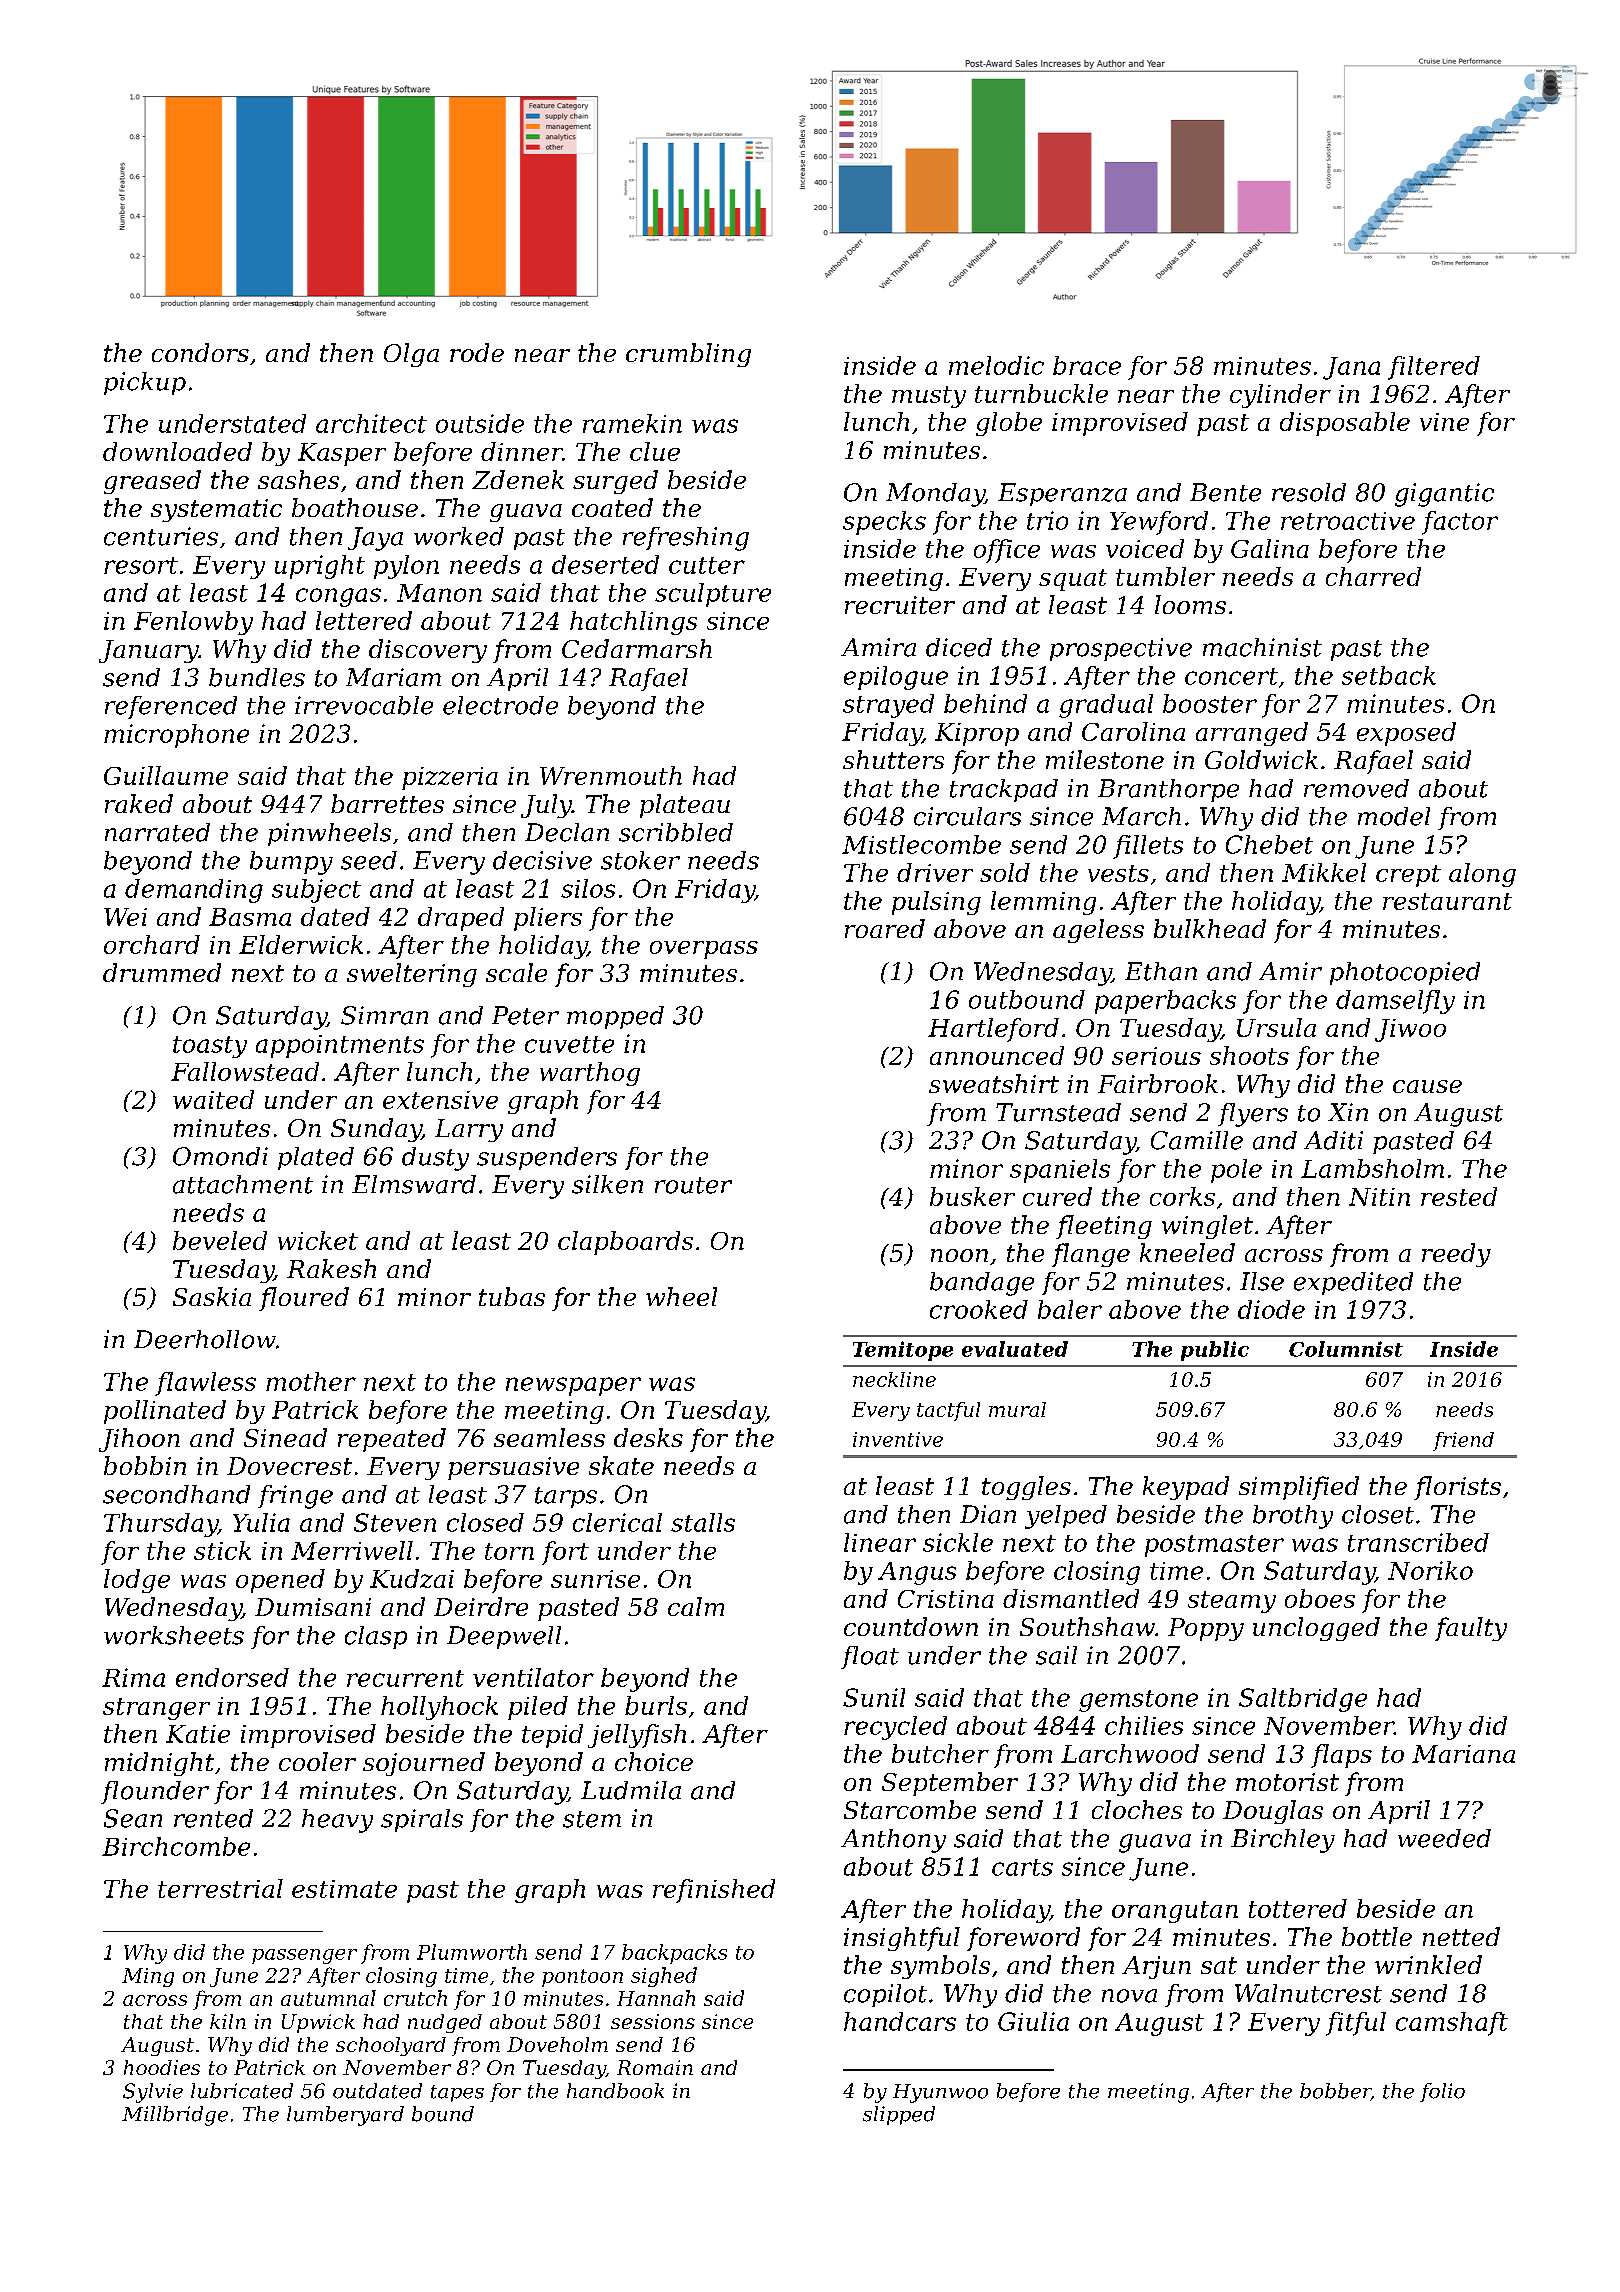 The height and width of the page is (2292, 1620). What do you see at coordinates (1158, 1083) in the page?
I see `Fairbrook` at bounding box center [1158, 1083].
